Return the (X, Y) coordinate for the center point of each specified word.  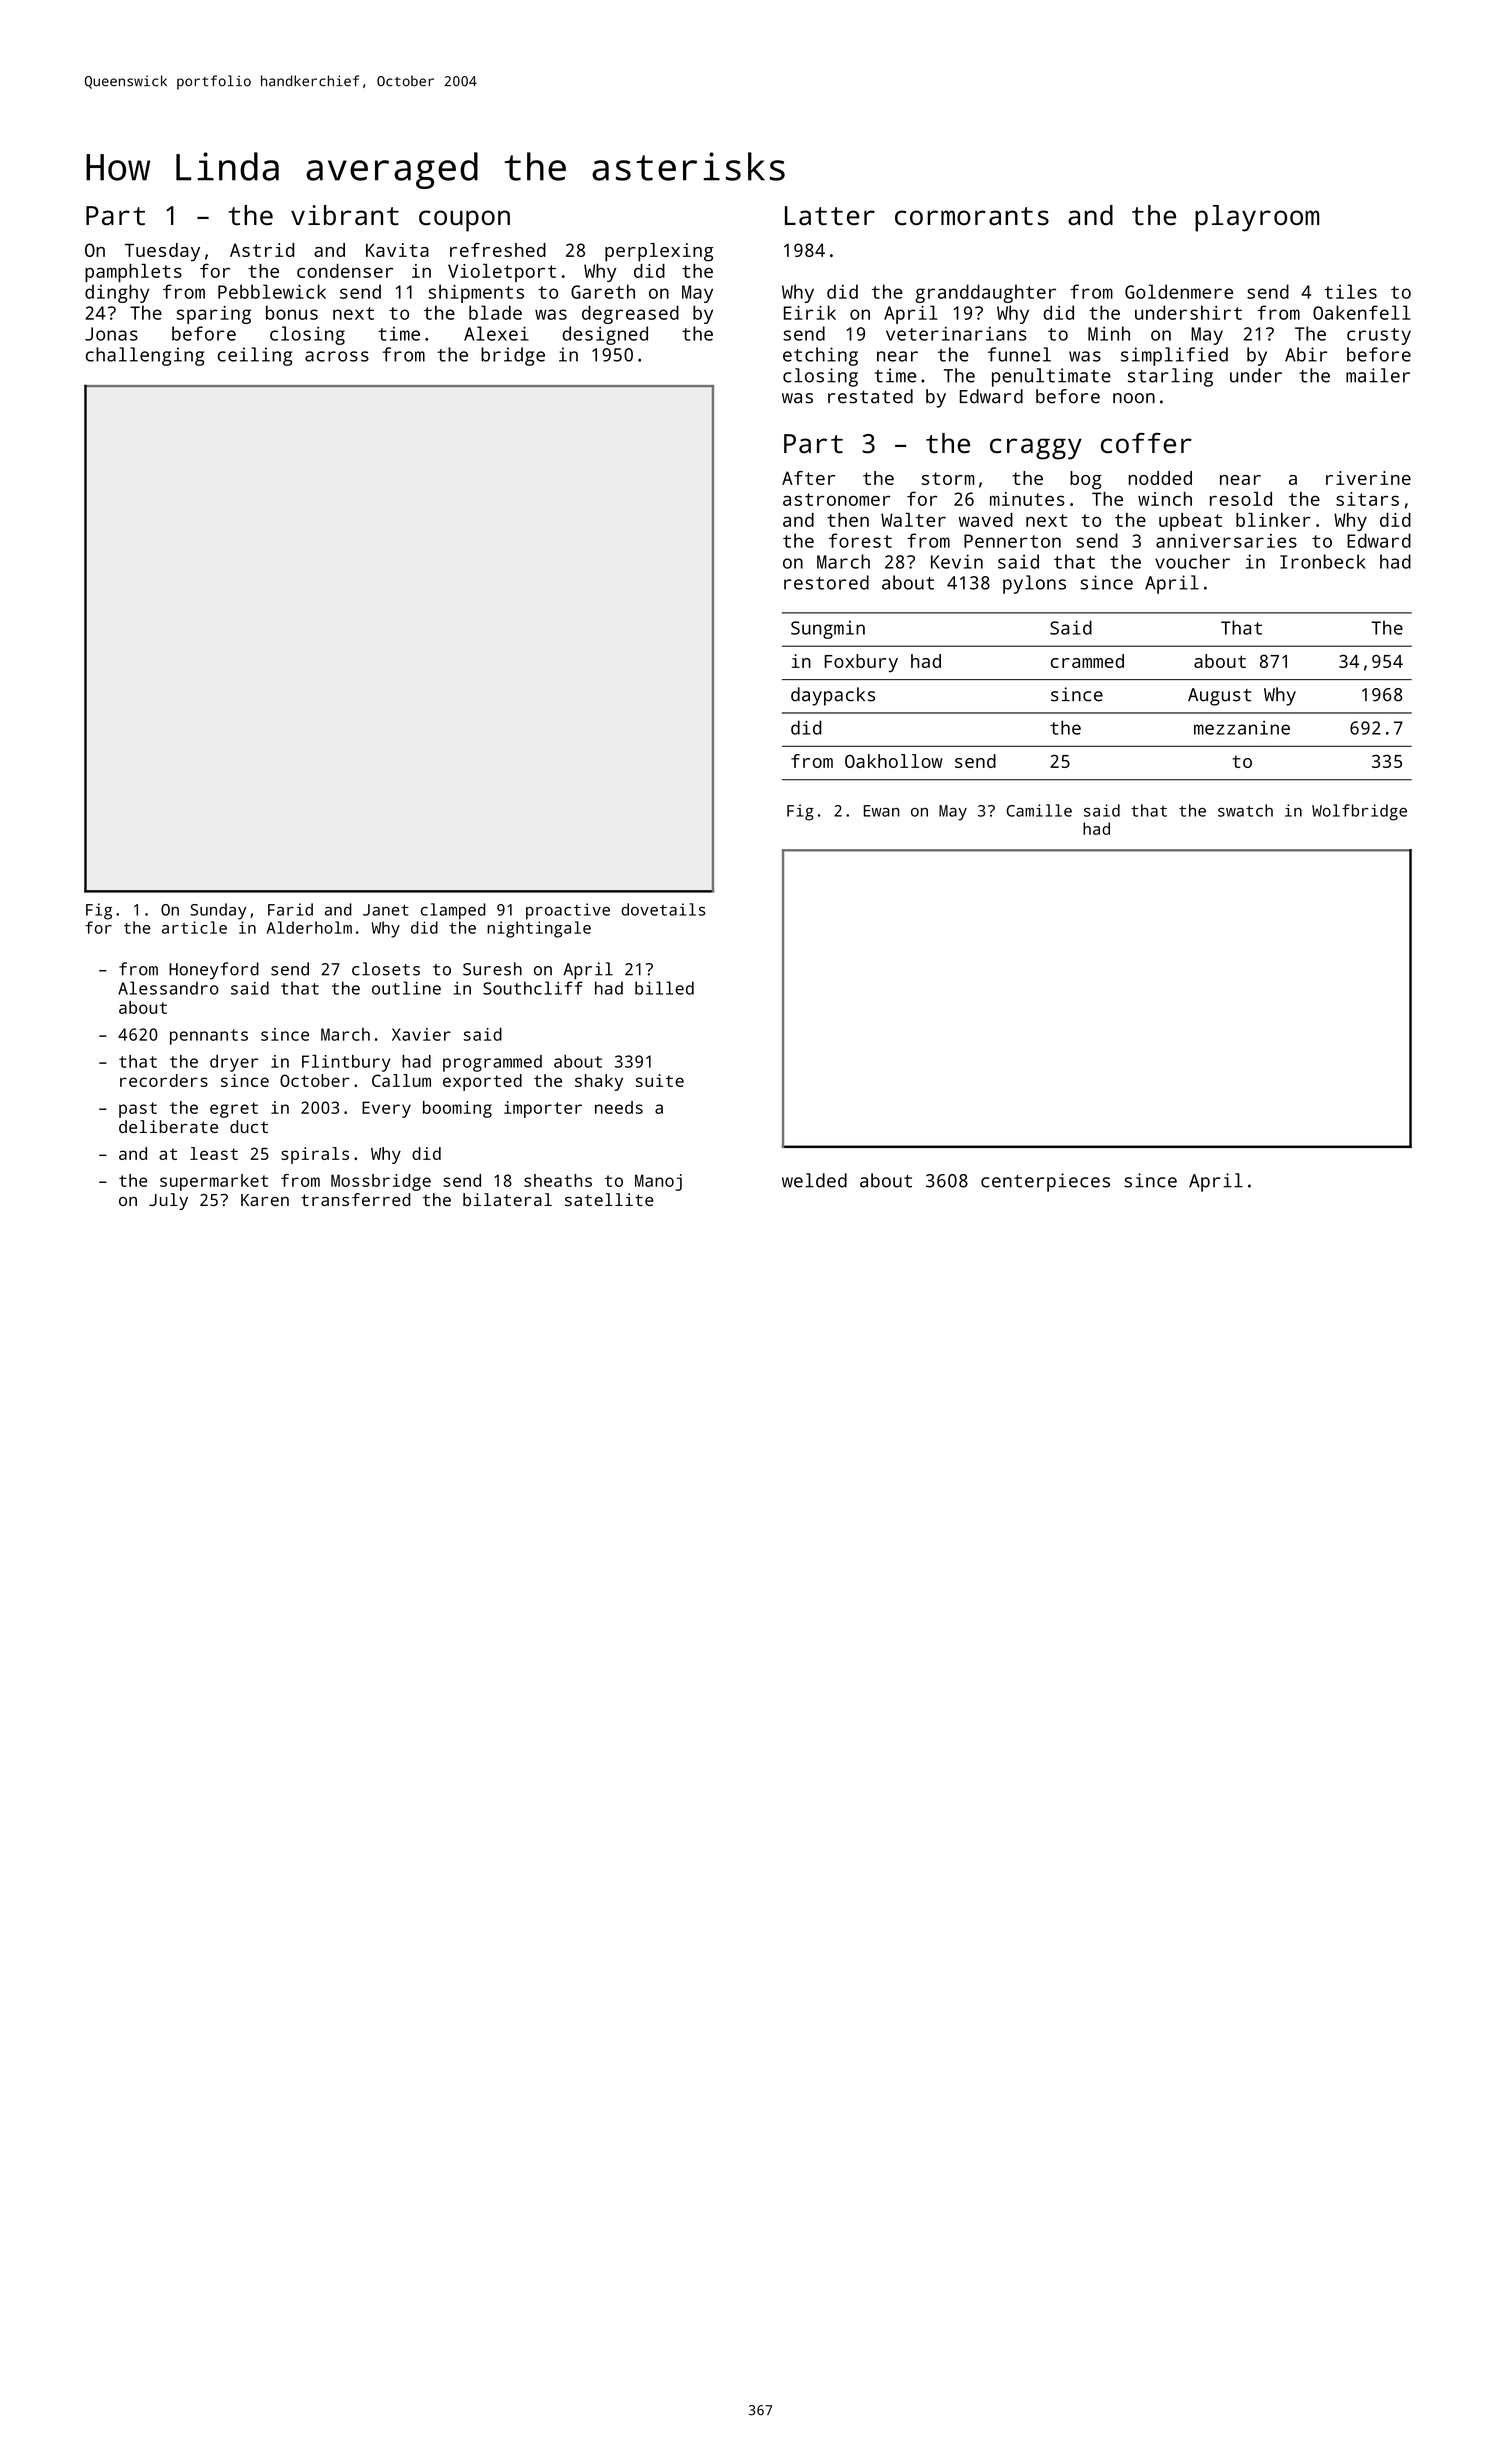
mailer (1378, 375)
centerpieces (1045, 1182)
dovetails (663, 909)
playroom (1257, 218)
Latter (830, 216)
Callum (401, 1080)
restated (870, 396)
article (194, 927)
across (337, 356)
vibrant (345, 215)
